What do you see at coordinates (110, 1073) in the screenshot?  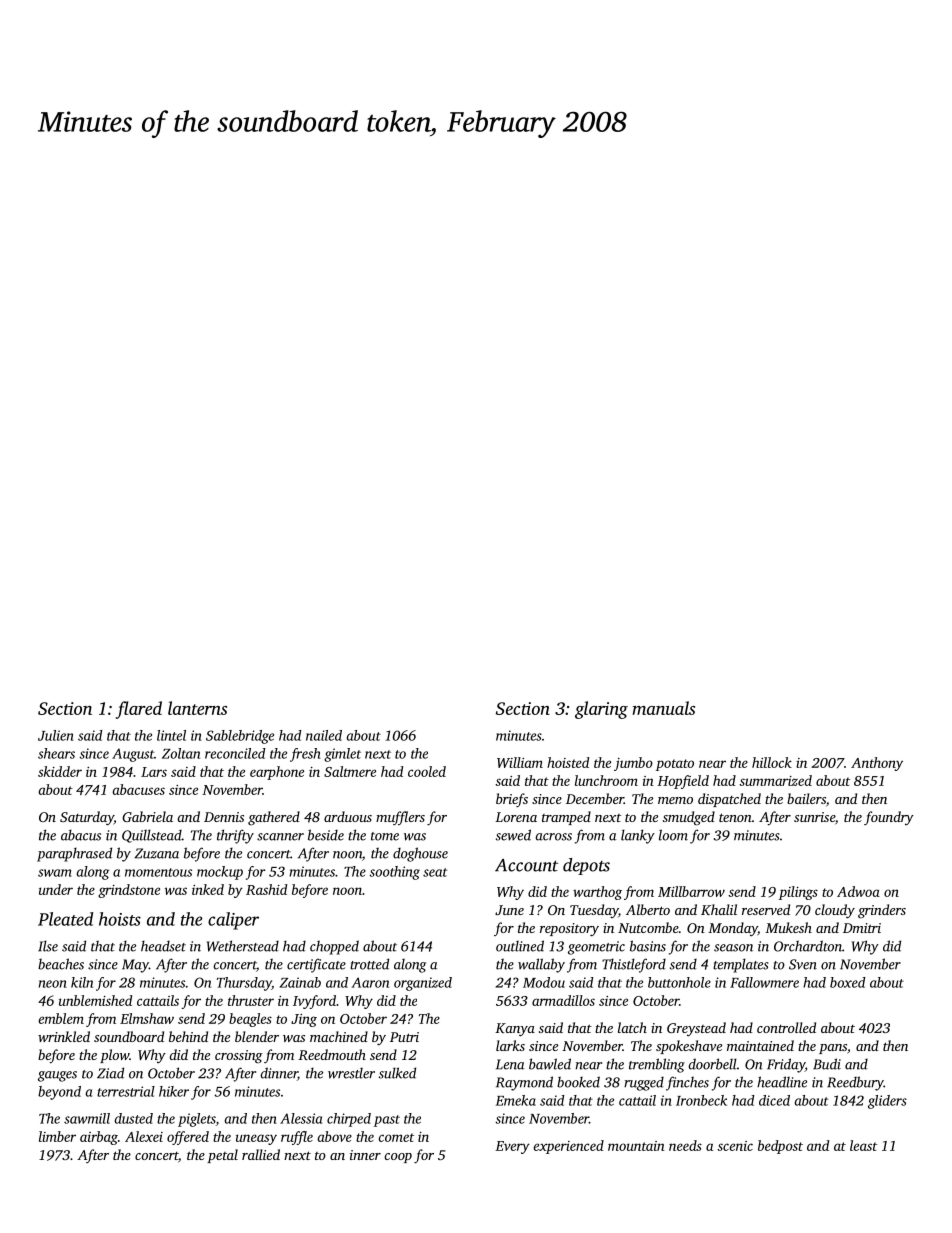 I see `Ziad` at bounding box center [110, 1073].
